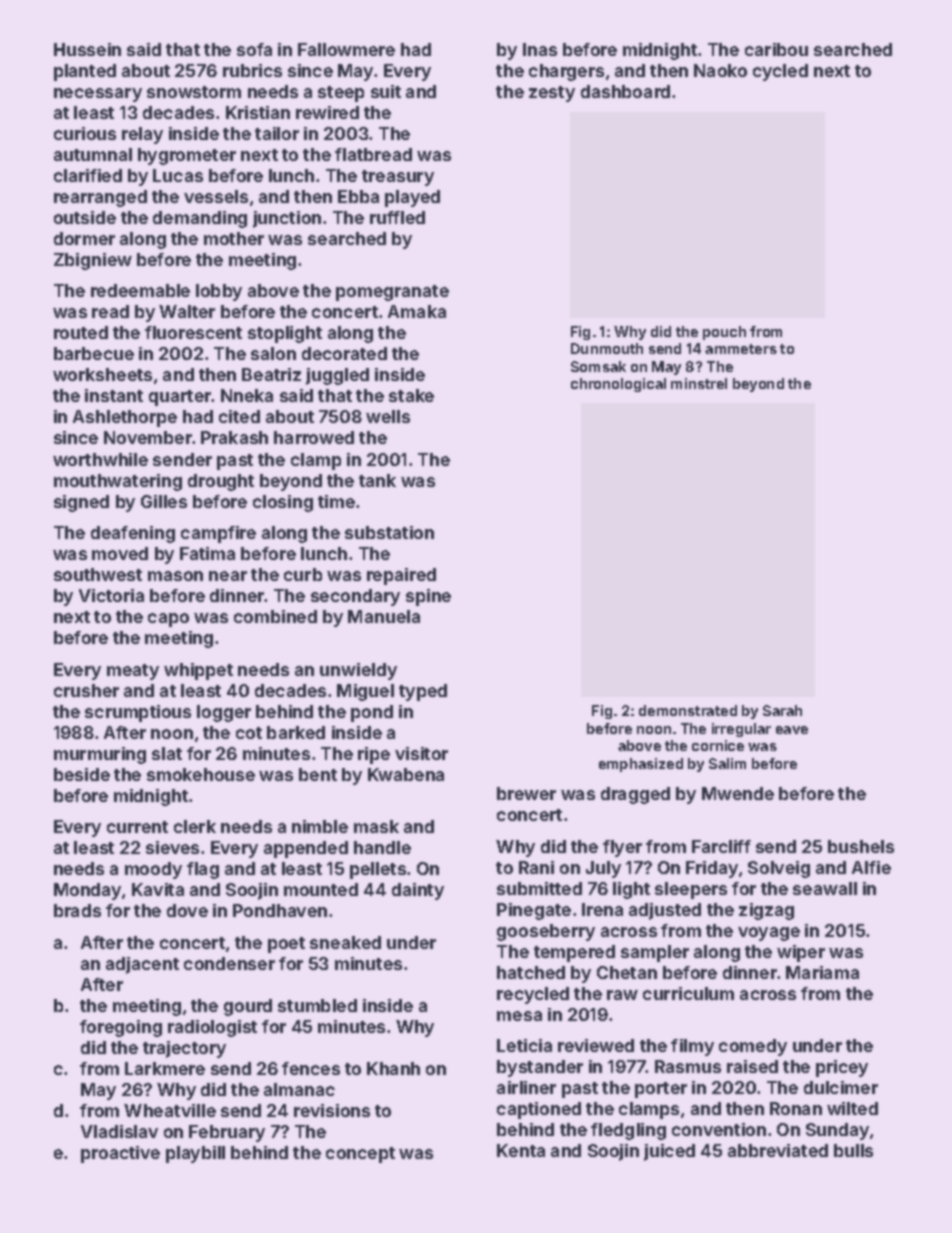 This screenshot has width=952, height=1233. I want to click on Vladislav, so click(119, 1131).
